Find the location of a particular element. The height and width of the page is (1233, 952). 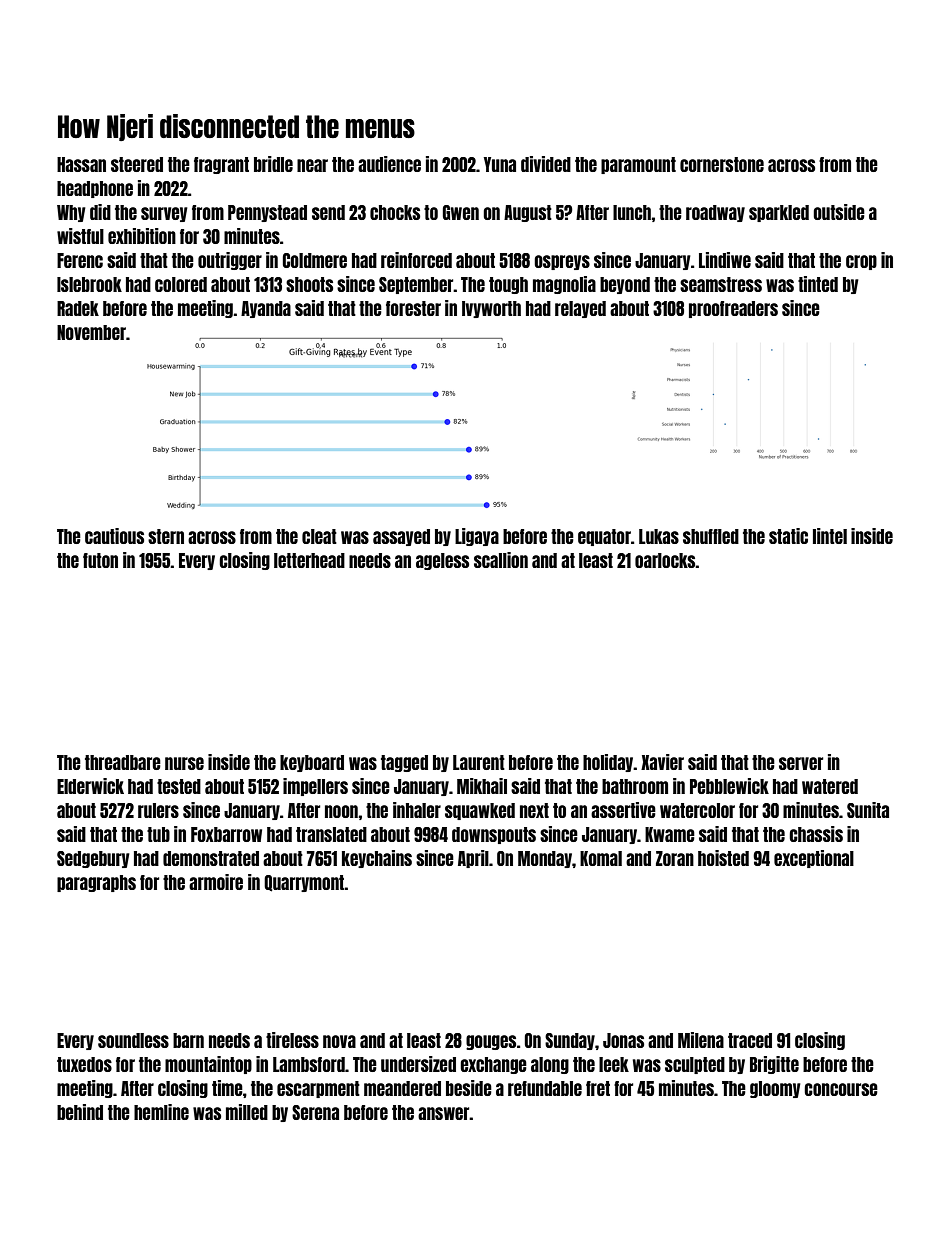

refundable is located at coordinates (545, 1088).
